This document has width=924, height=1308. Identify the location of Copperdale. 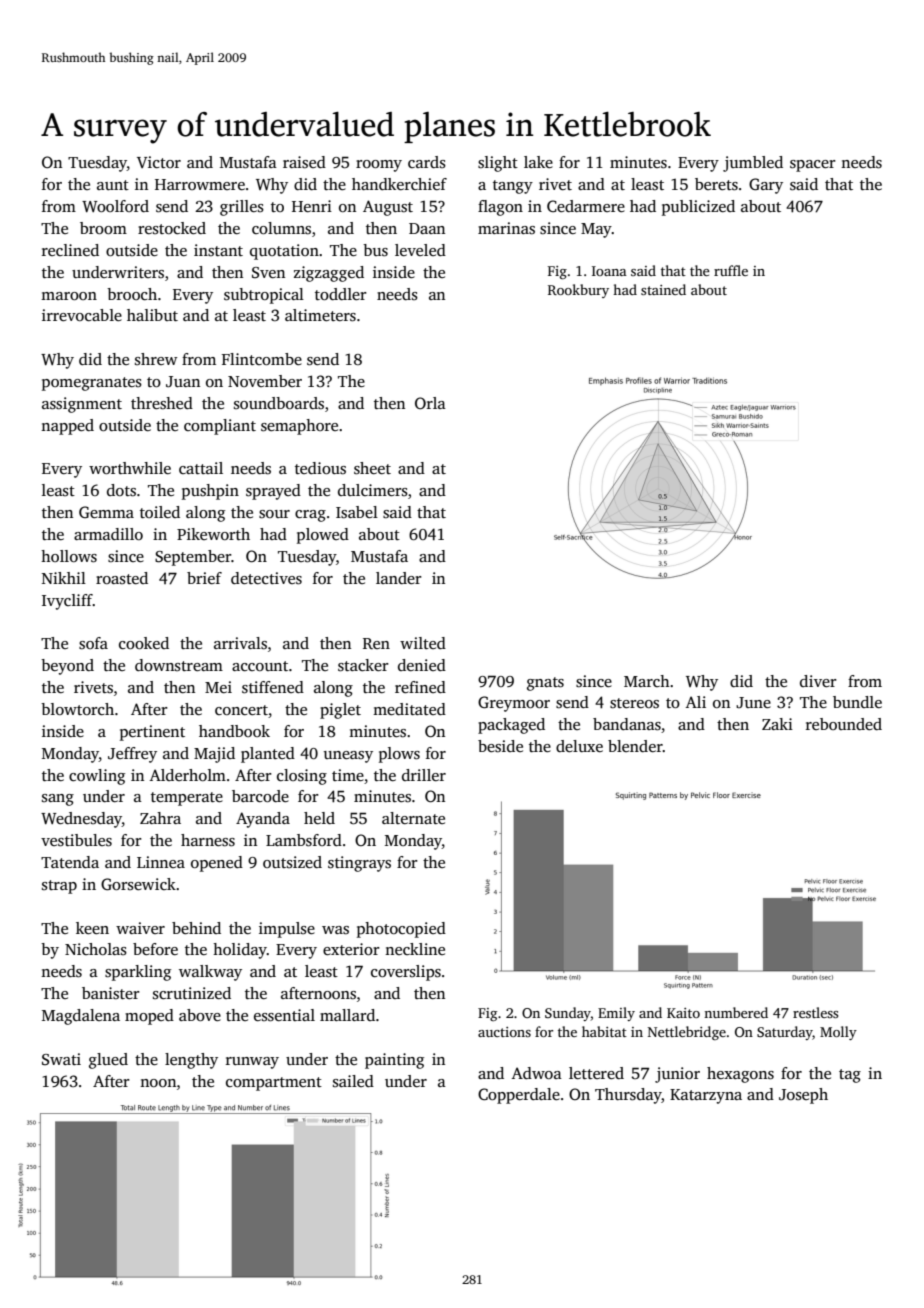
(519, 1096).
